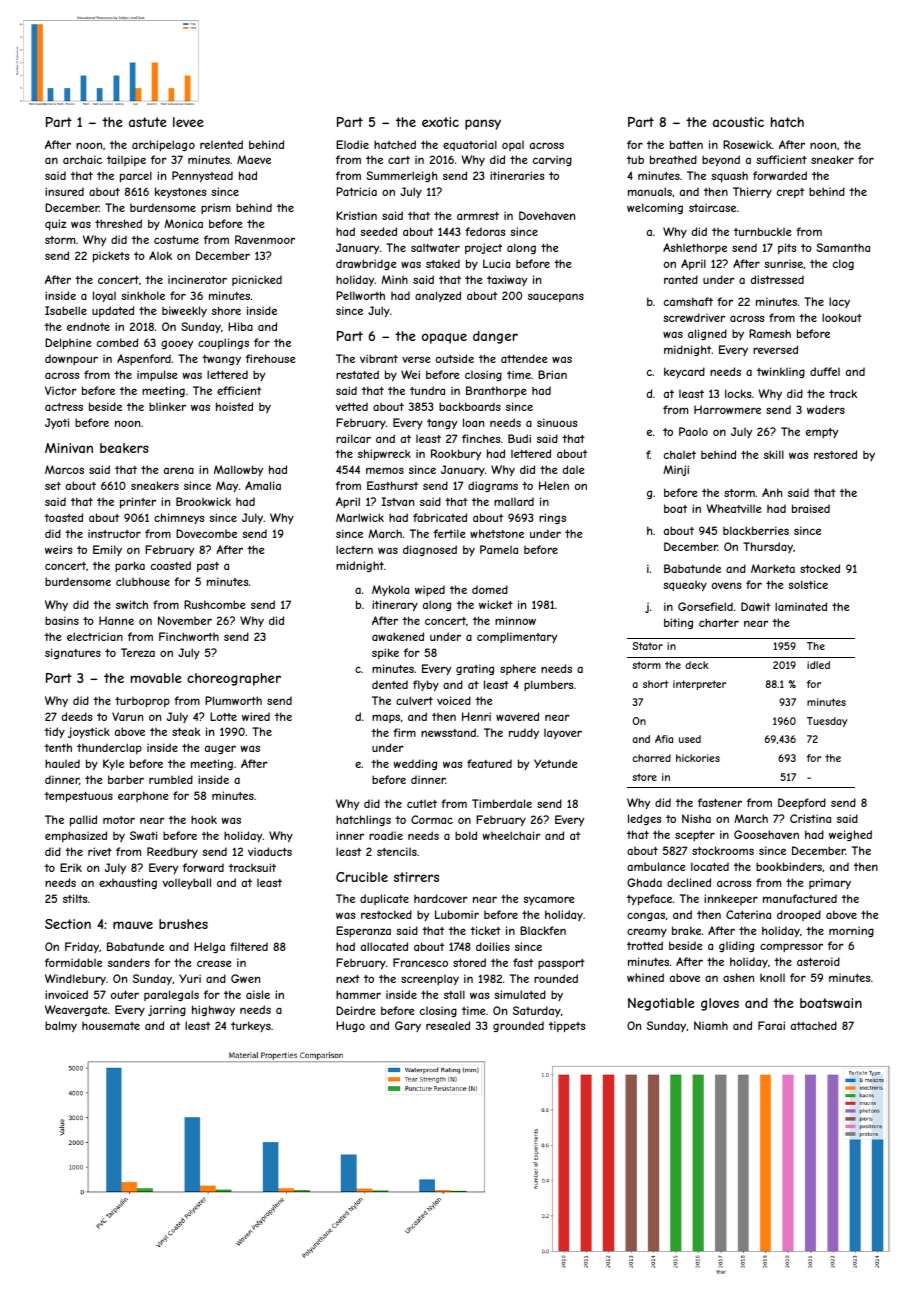 The image size is (924, 1308). Describe the element at coordinates (138, 502) in the image. I see `printer` at that location.
